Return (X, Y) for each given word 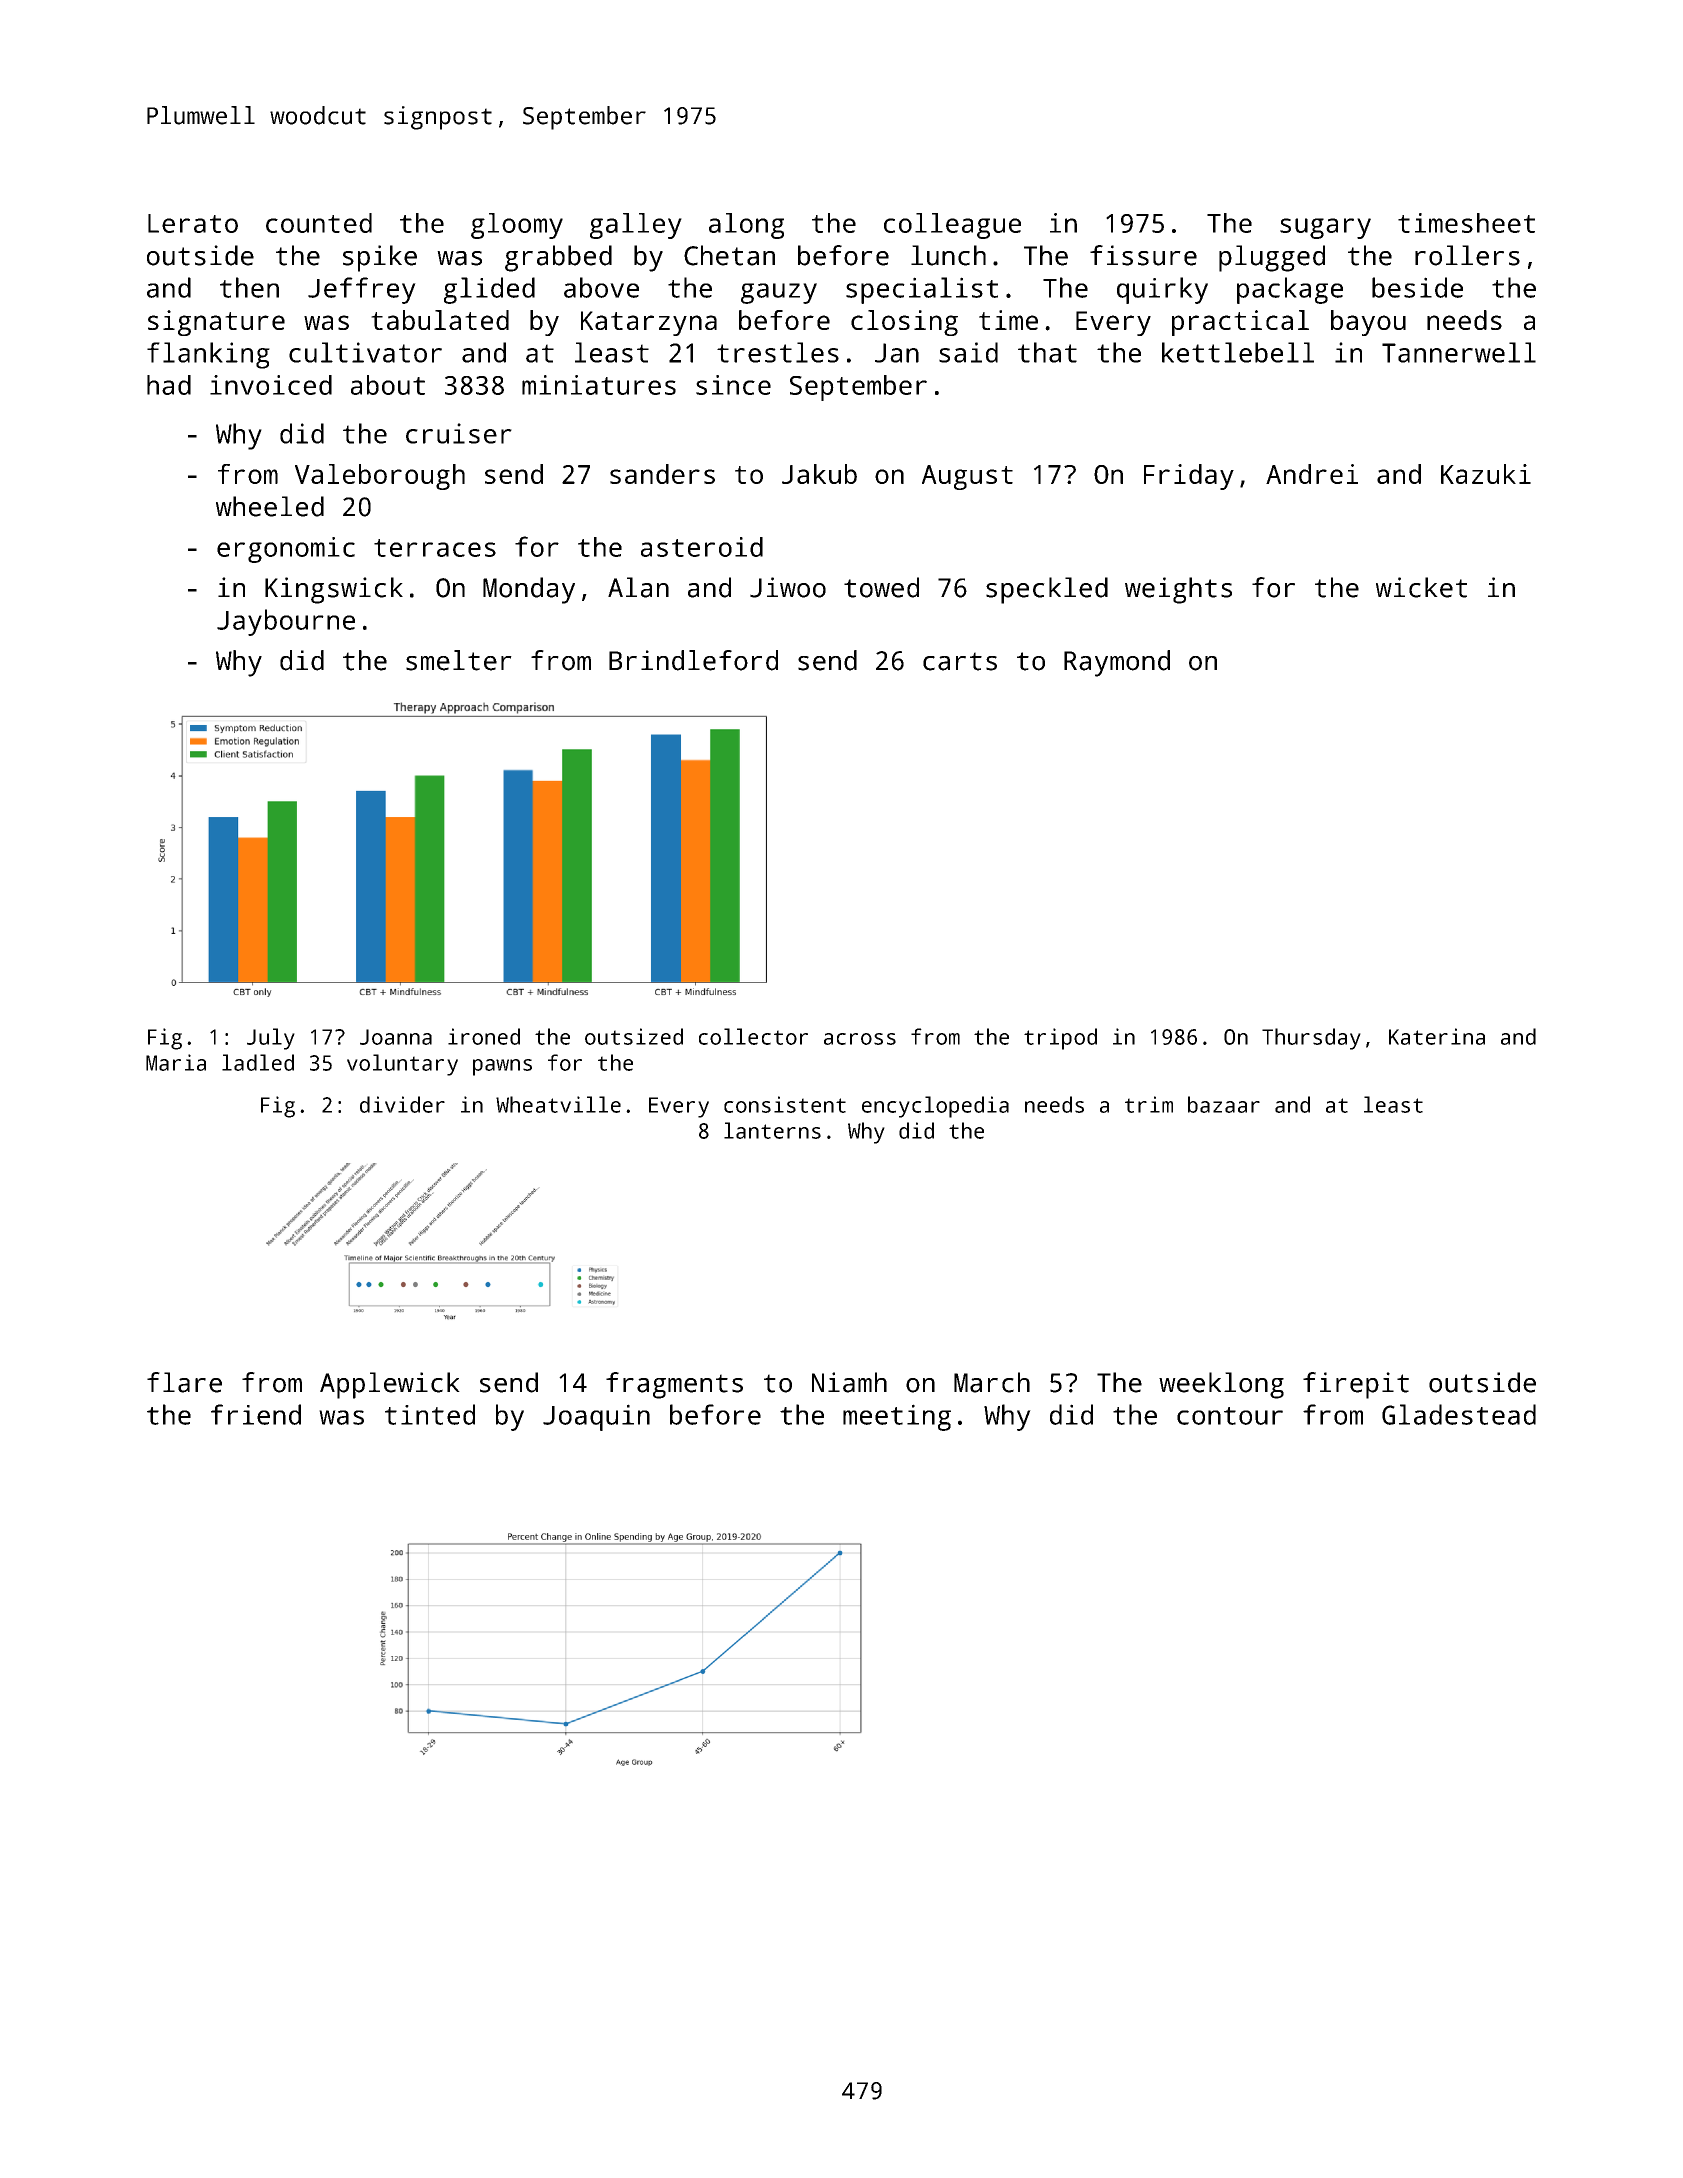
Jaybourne (286, 622)
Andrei (1312, 474)
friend (256, 1414)
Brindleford (693, 660)
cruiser (459, 433)
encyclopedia (935, 1107)
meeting (897, 1417)
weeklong (1221, 1385)
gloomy (517, 226)
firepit (1356, 1385)
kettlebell (1238, 352)
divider (402, 1104)
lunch (948, 255)
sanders (662, 474)
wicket (1421, 587)
